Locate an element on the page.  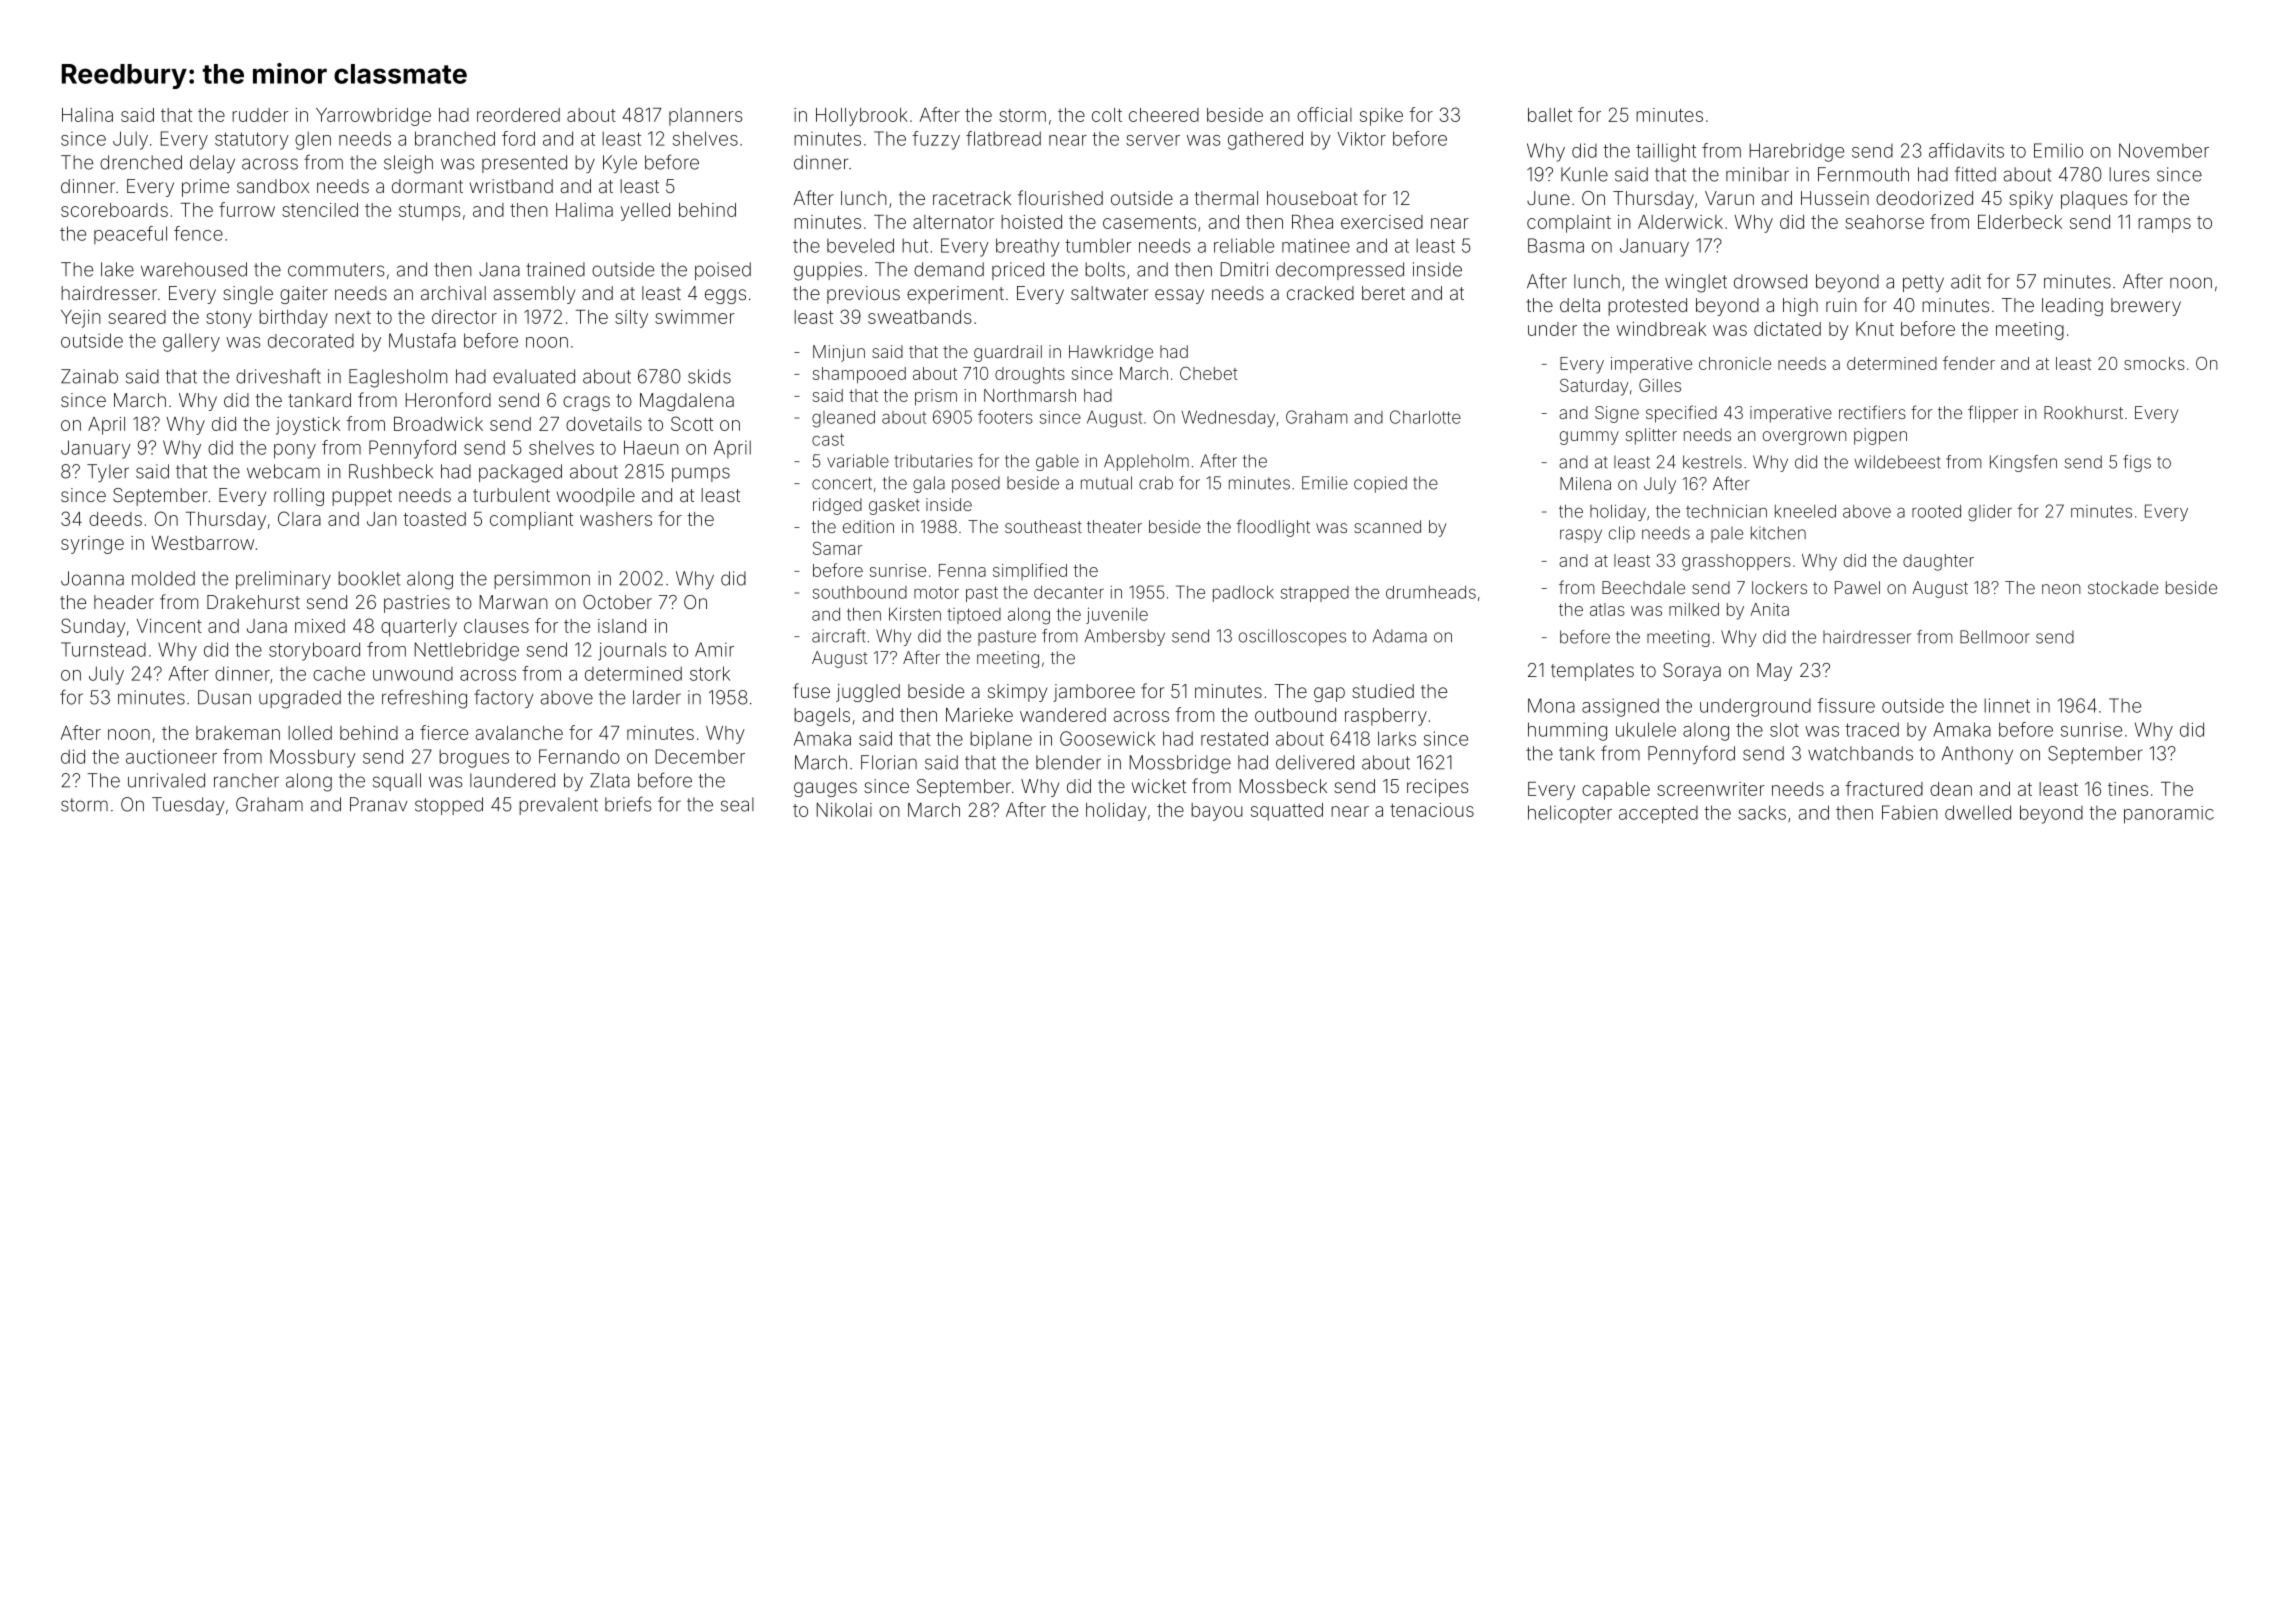
Anthony is located at coordinates (1977, 755).
